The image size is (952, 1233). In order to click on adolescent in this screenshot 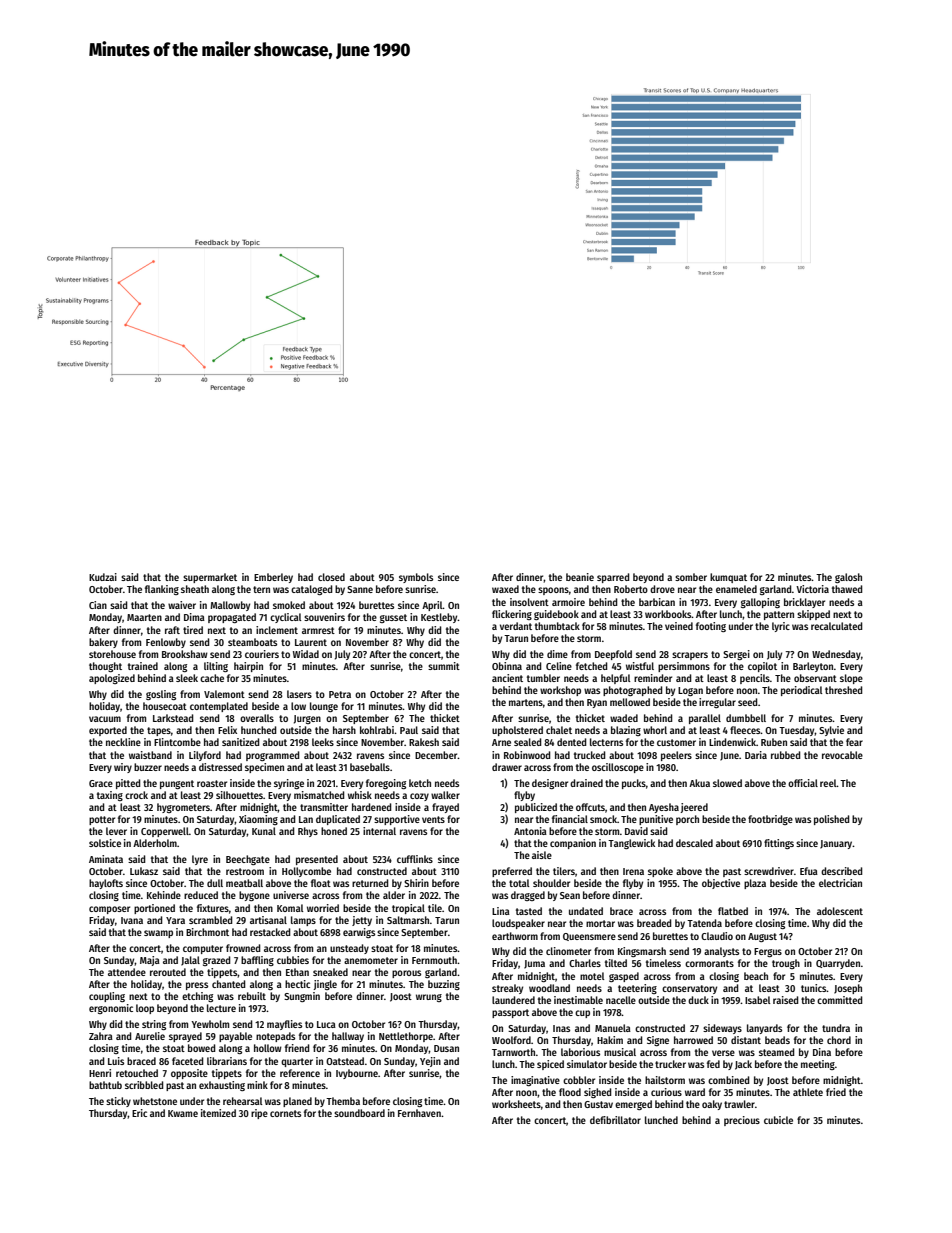, I will do `click(840, 911)`.
